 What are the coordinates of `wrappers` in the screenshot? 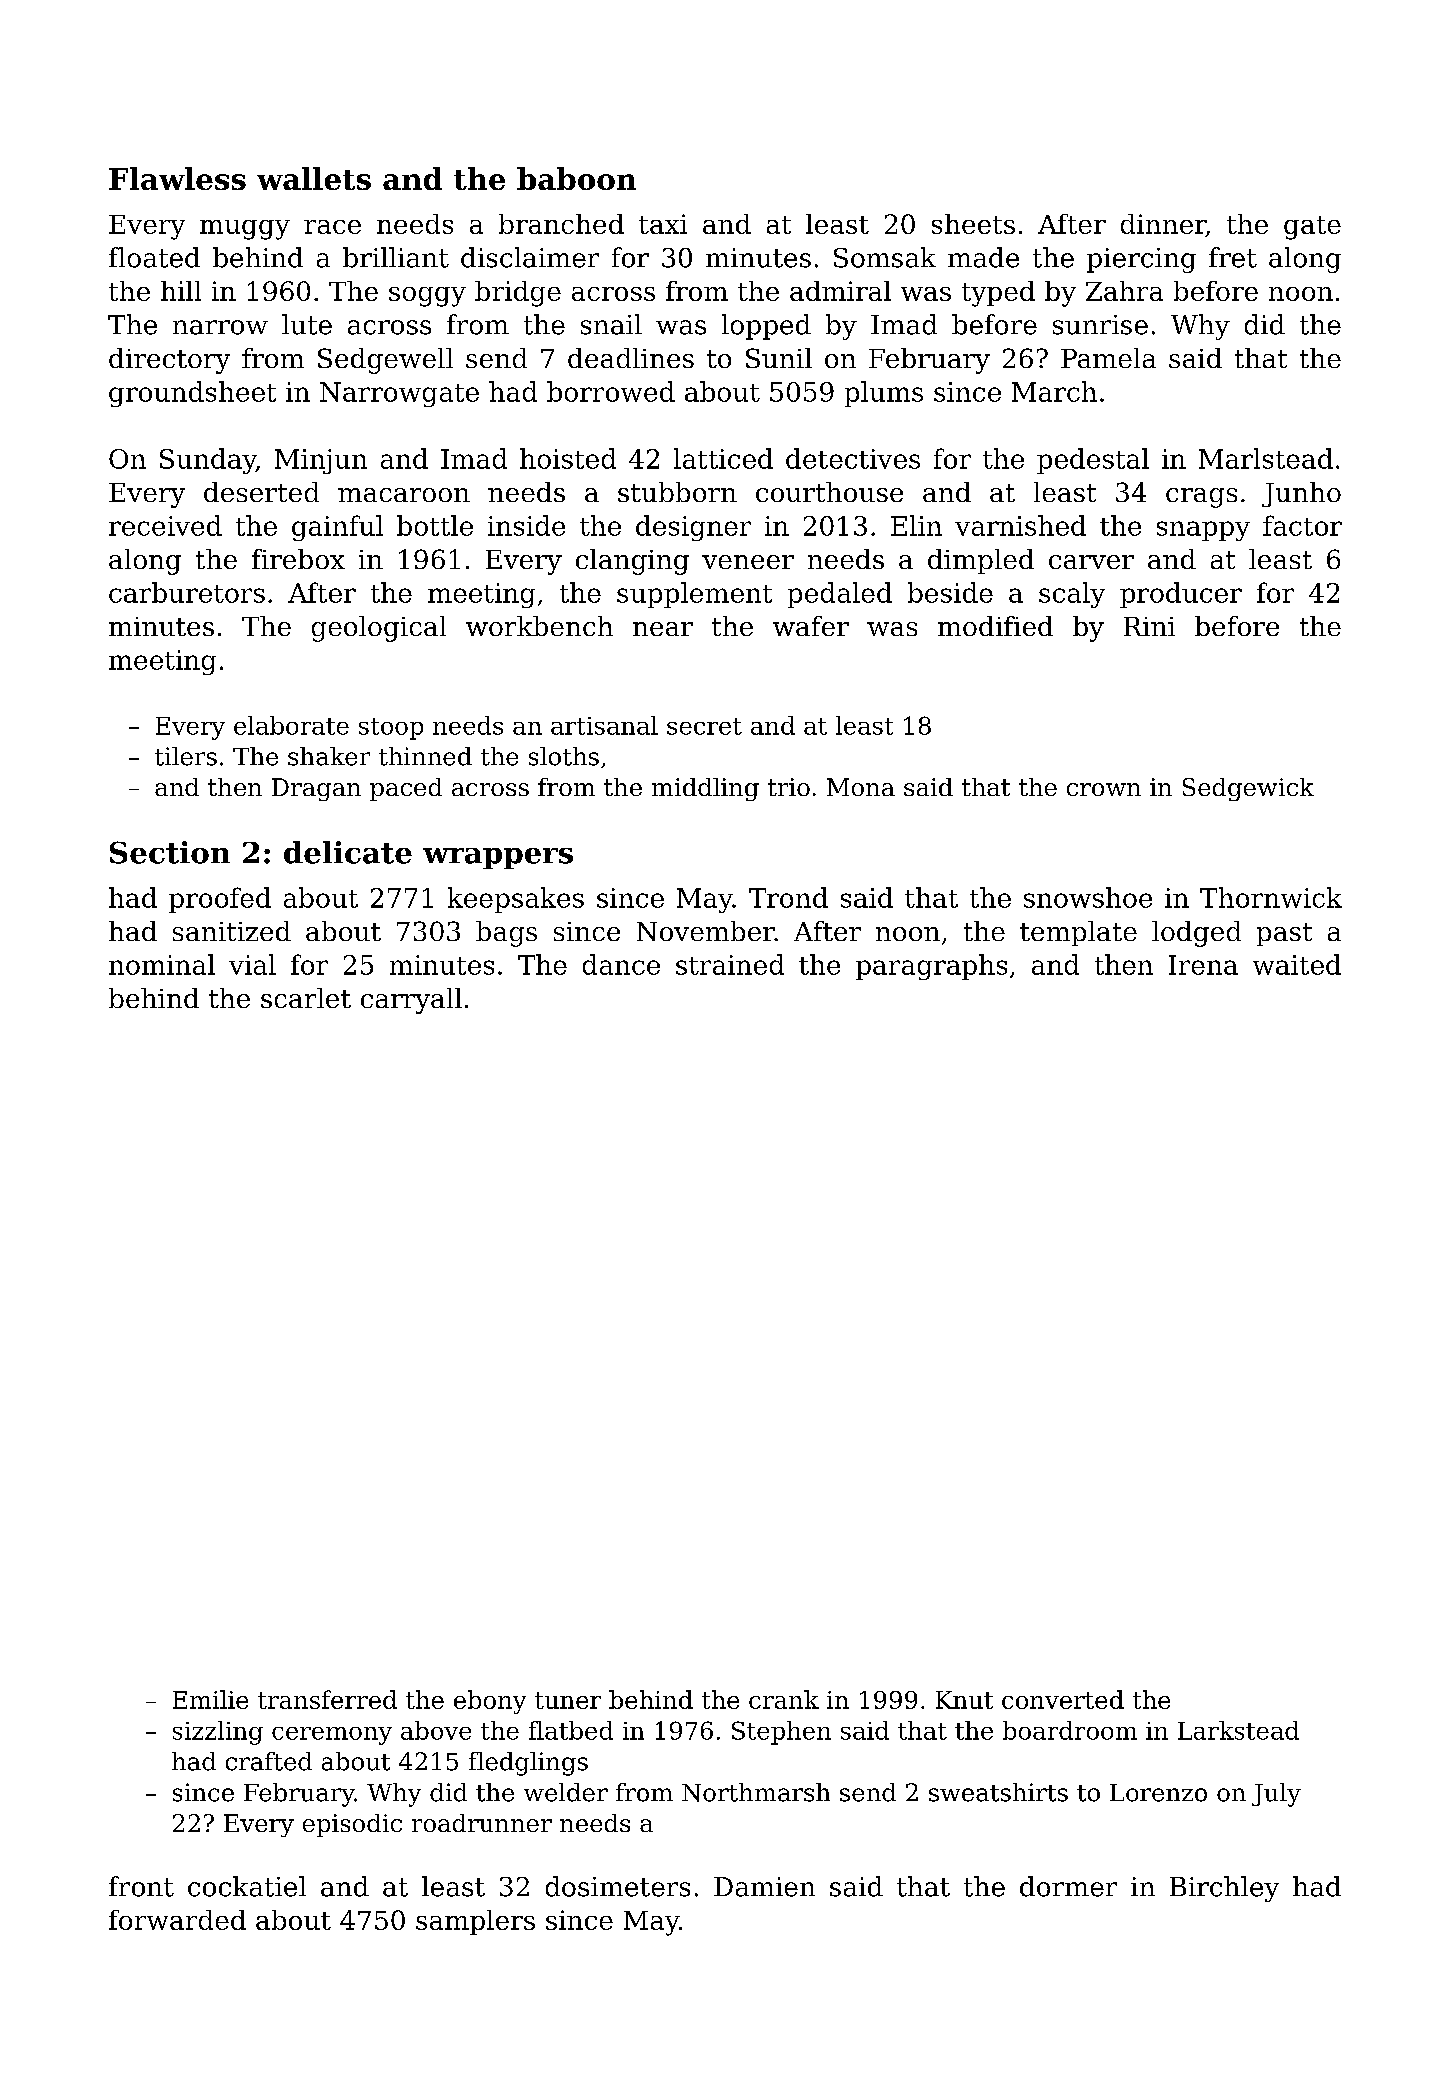 It's located at (498, 858).
